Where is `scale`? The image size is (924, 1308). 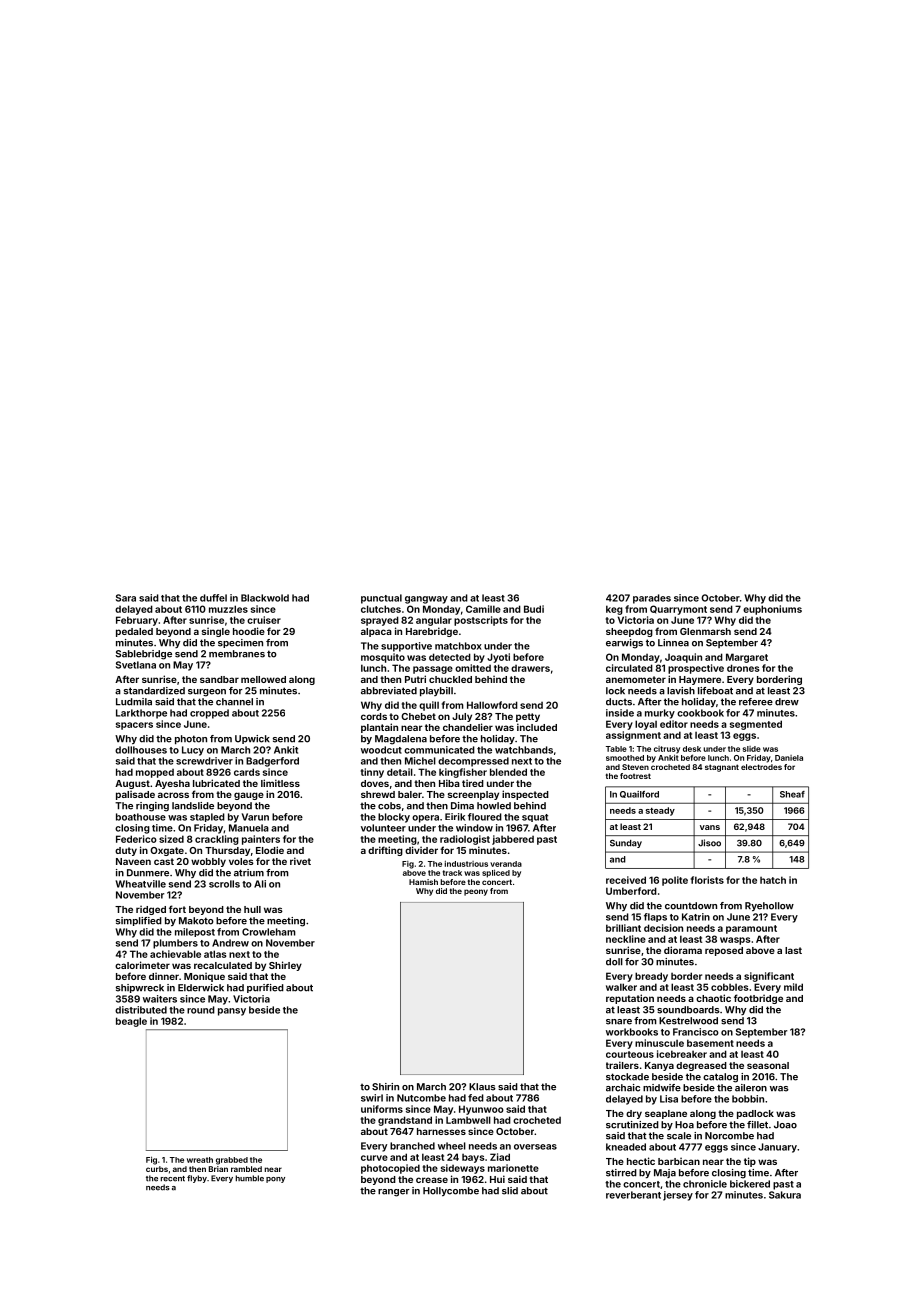 scale is located at coordinates (679, 1136).
